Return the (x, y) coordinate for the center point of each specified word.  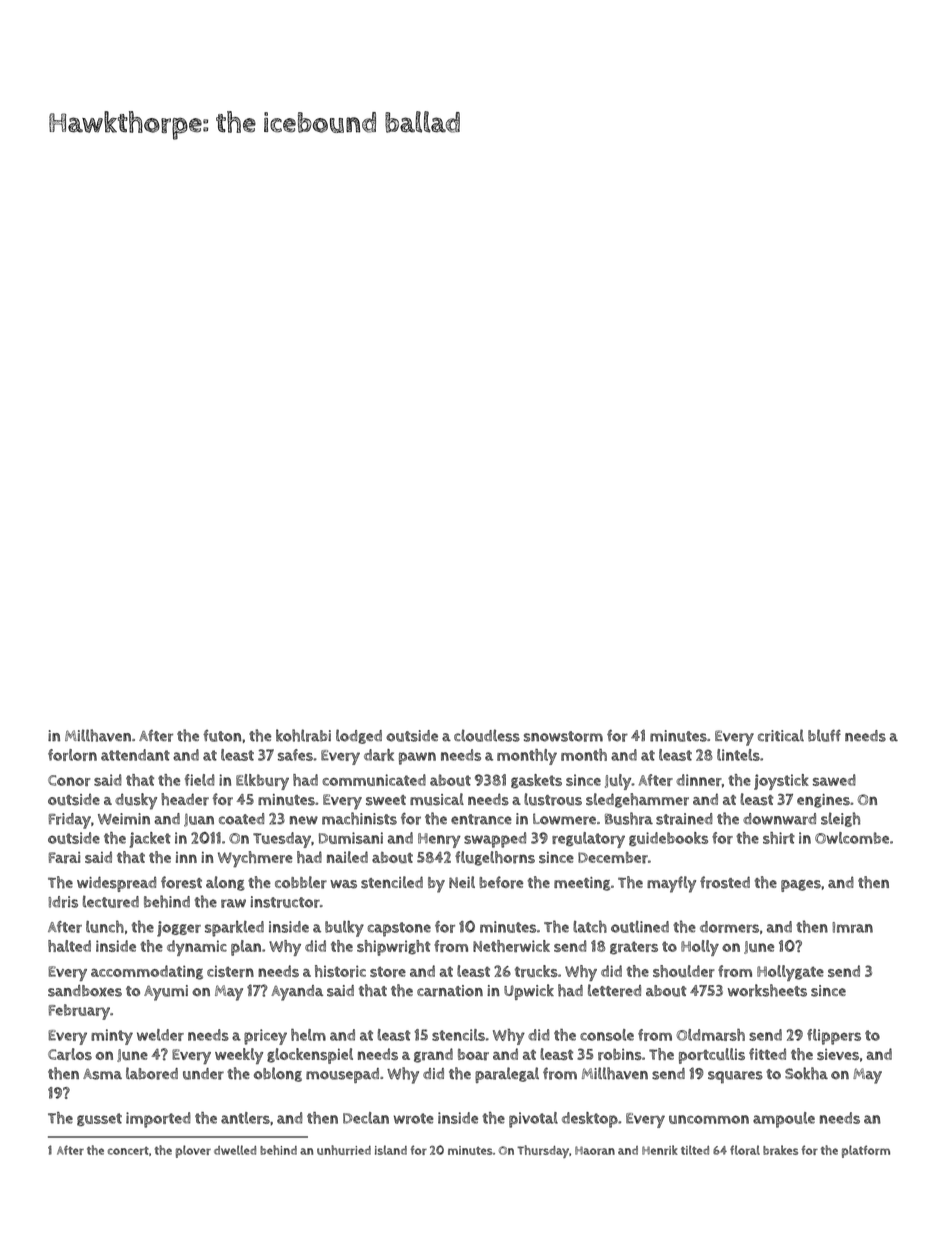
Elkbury (262, 782)
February (79, 1012)
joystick (781, 782)
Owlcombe (852, 838)
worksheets (767, 990)
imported (158, 1120)
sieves (838, 1054)
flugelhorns (495, 858)
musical (437, 799)
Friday (70, 821)
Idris (63, 902)
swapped (495, 840)
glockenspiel (310, 1056)
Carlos (70, 1054)
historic (340, 971)
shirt (779, 838)
